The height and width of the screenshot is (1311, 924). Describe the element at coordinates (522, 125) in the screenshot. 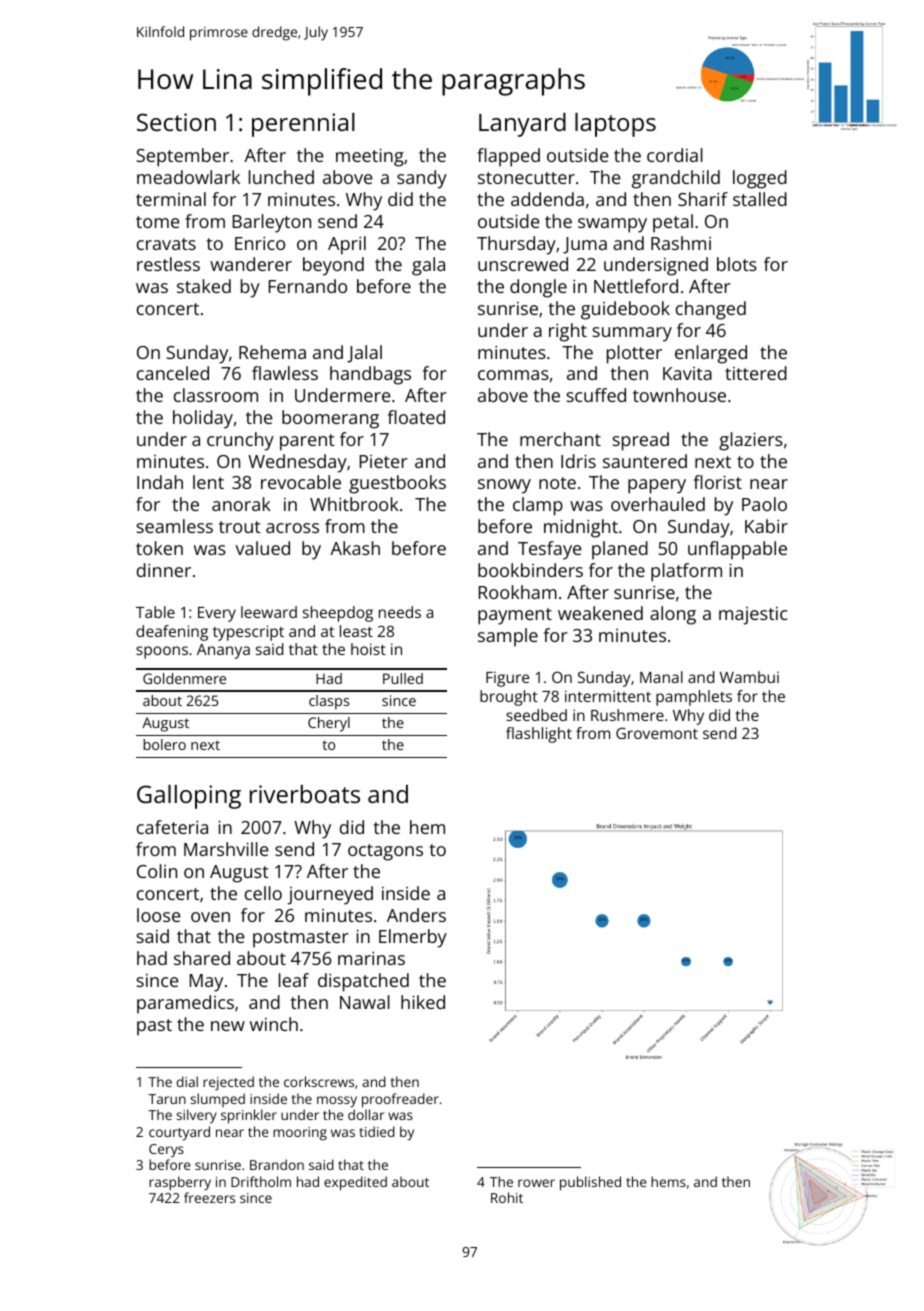

I see `Lanyard` at that location.
